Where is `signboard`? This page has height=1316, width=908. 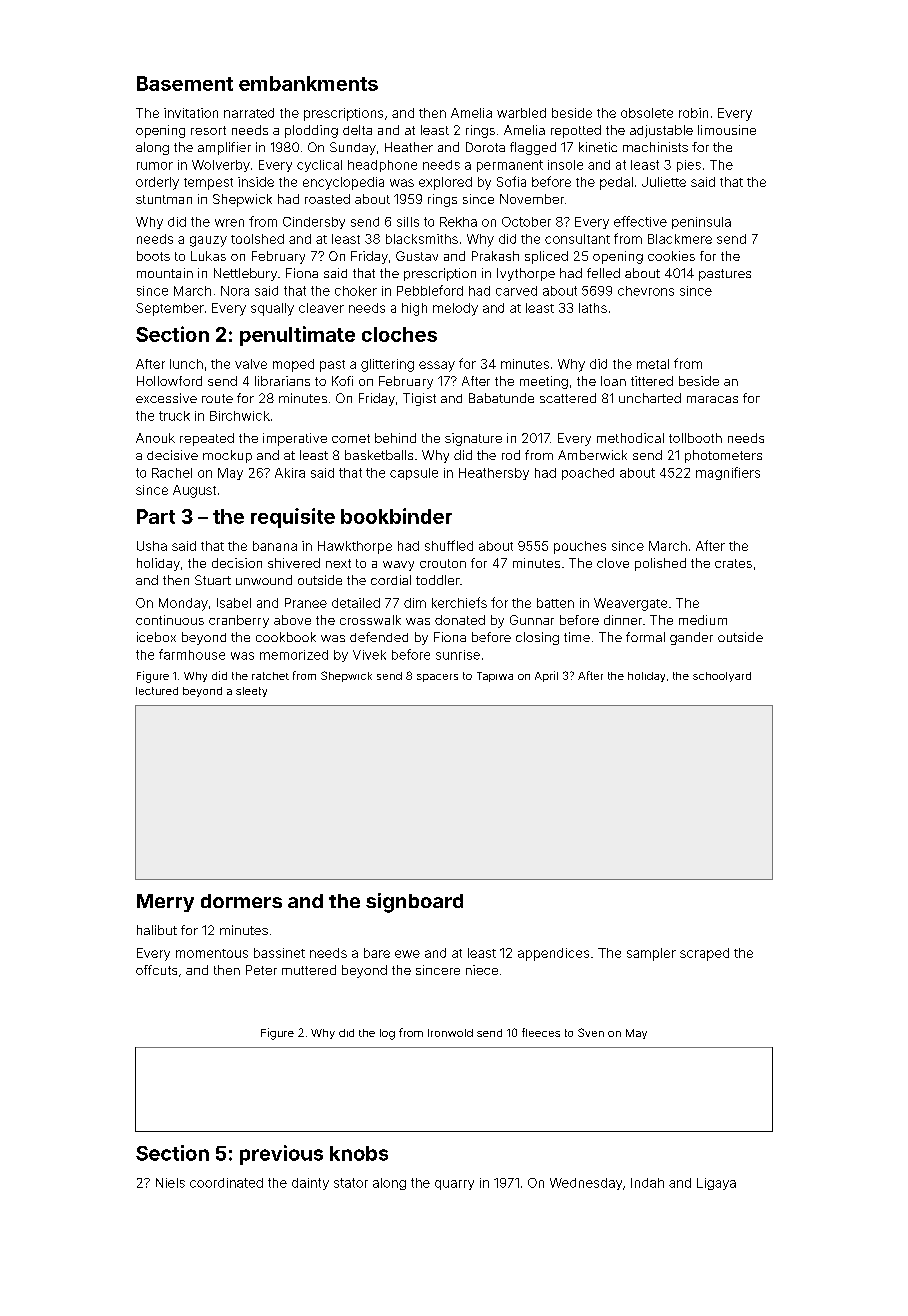
signboard is located at coordinates (414, 903).
